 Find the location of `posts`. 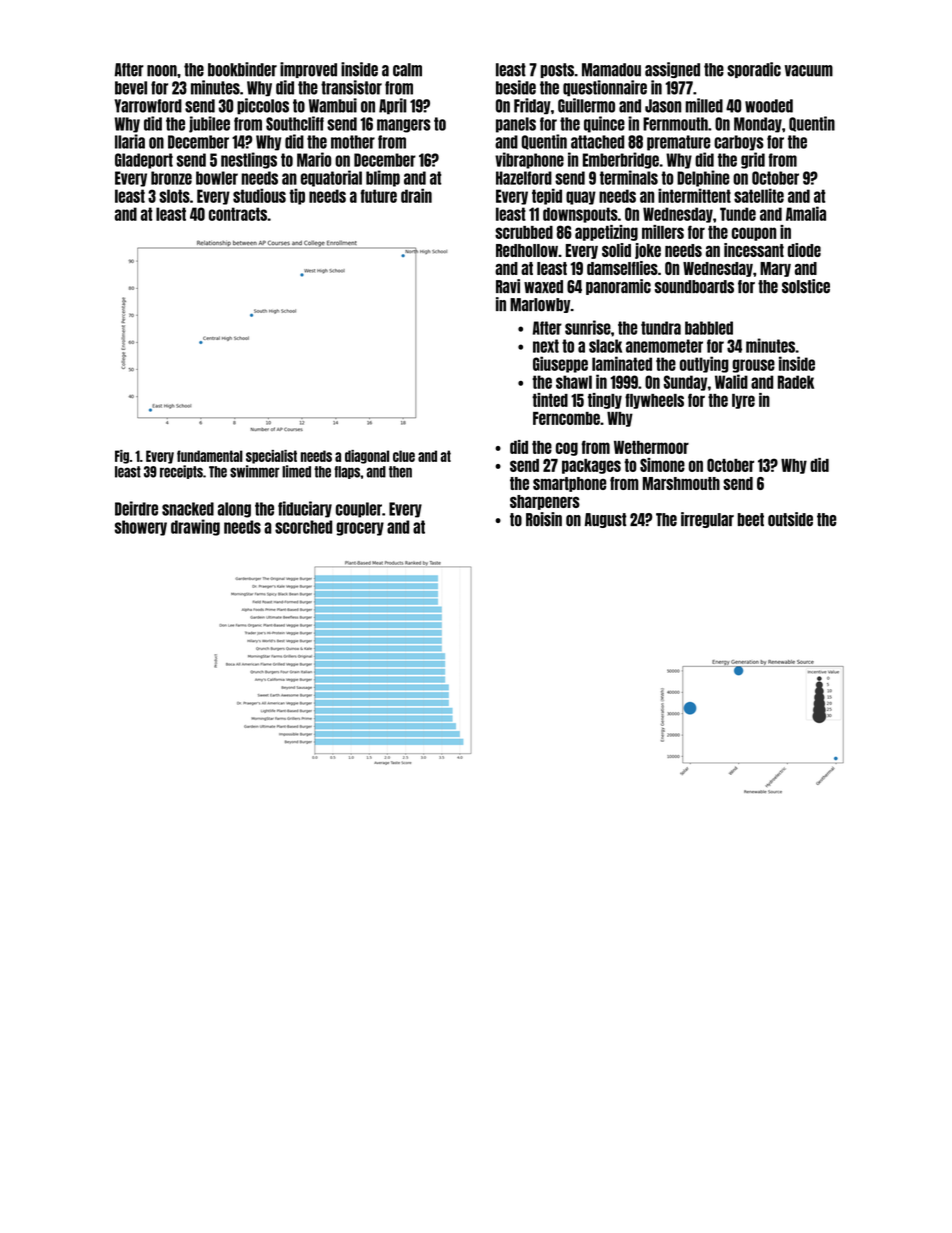

posts is located at coordinates (557, 70).
